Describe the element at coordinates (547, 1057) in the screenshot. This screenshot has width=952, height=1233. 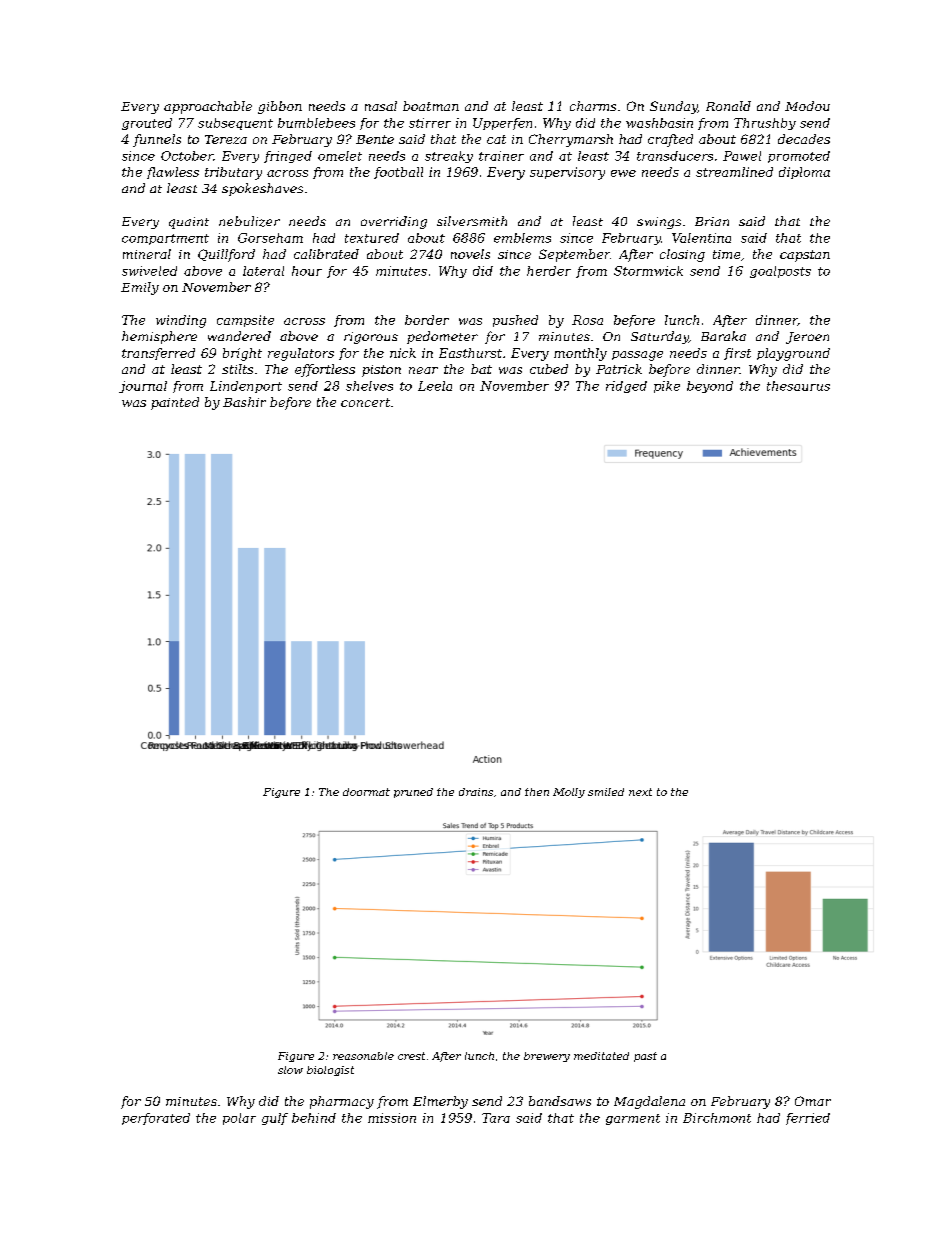
I see `brewery` at that location.
